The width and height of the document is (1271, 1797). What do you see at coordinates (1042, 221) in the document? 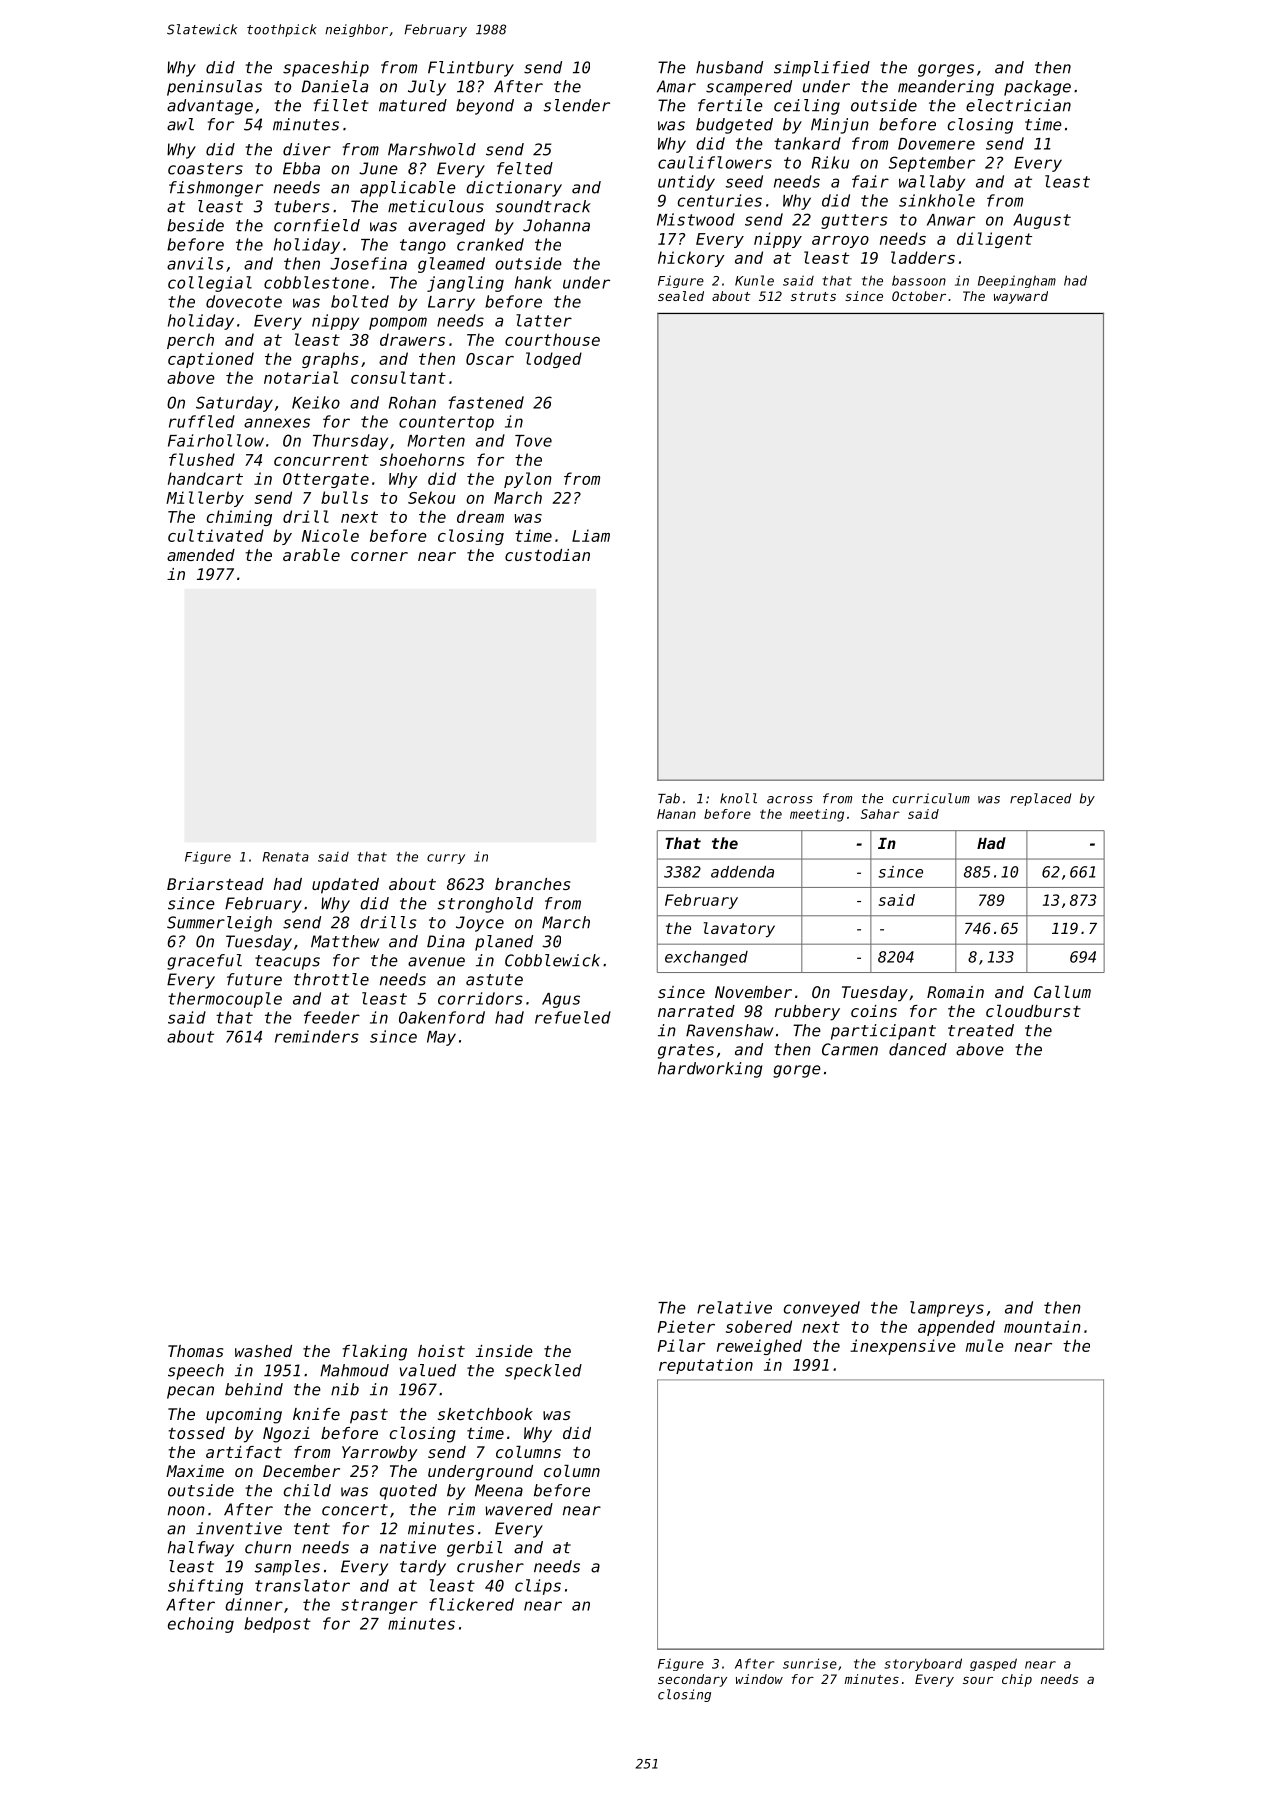
I see `August` at bounding box center [1042, 221].
